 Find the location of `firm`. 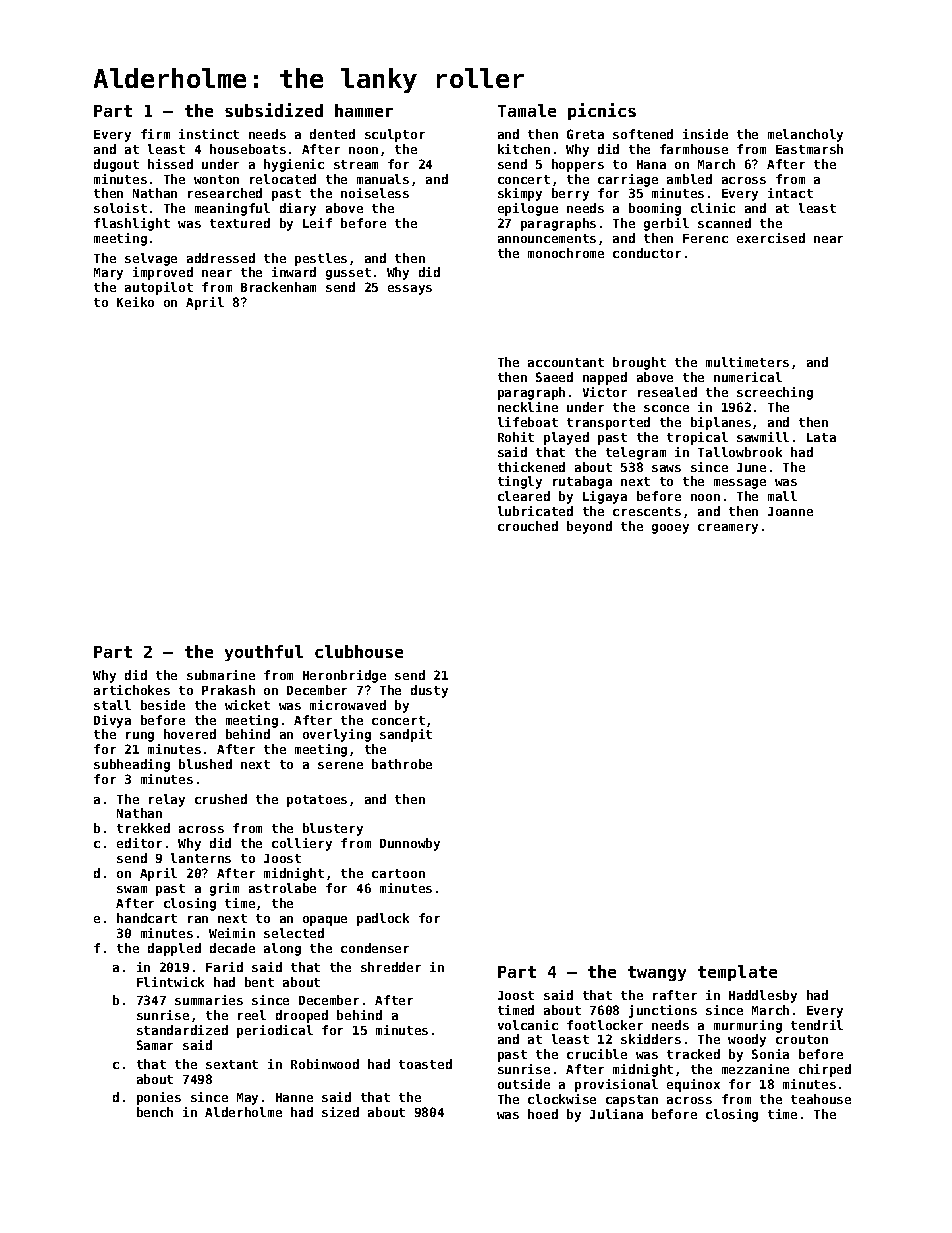

firm is located at coordinates (155, 134).
